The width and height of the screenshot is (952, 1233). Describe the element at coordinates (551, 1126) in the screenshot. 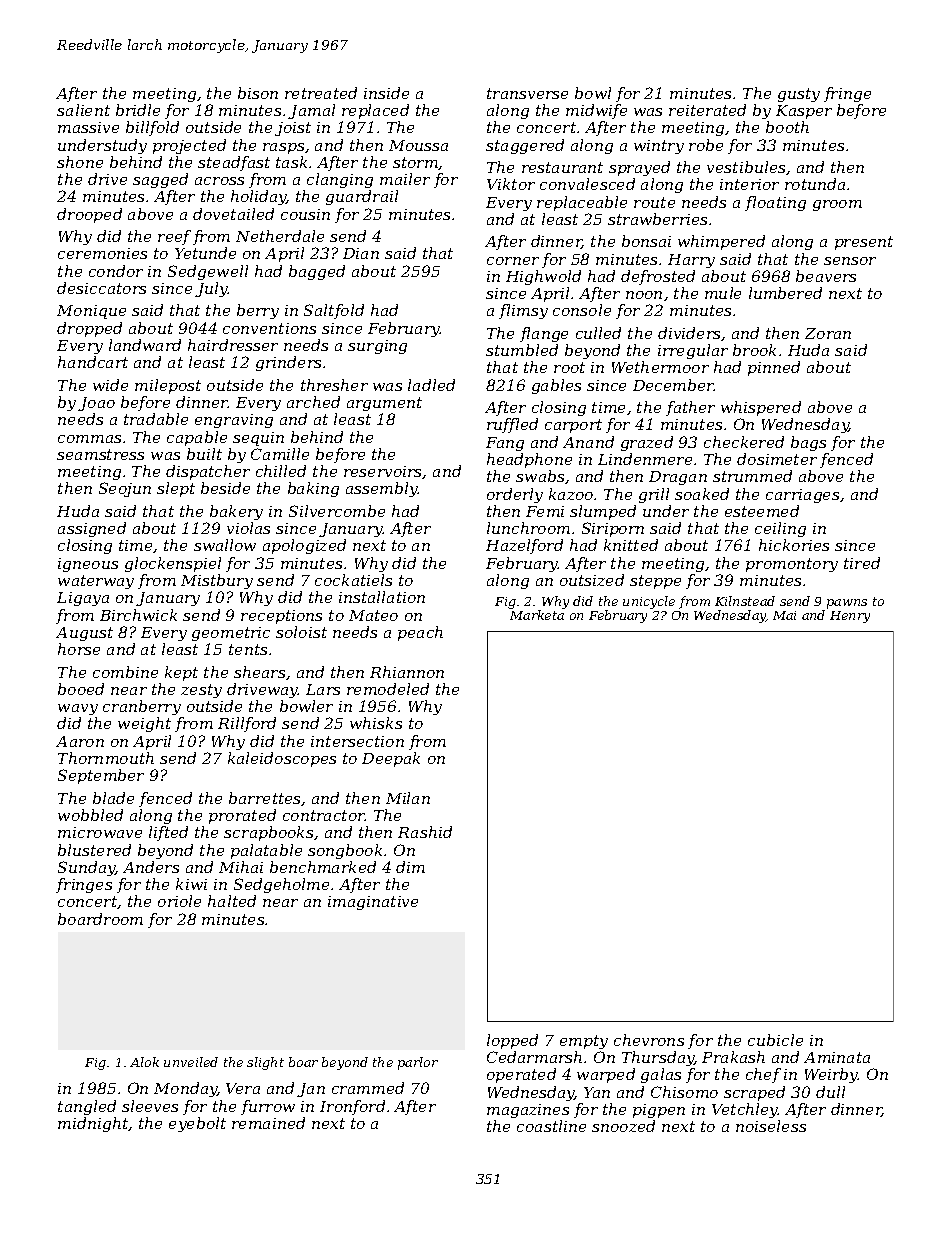

I see `coastline` at that location.
